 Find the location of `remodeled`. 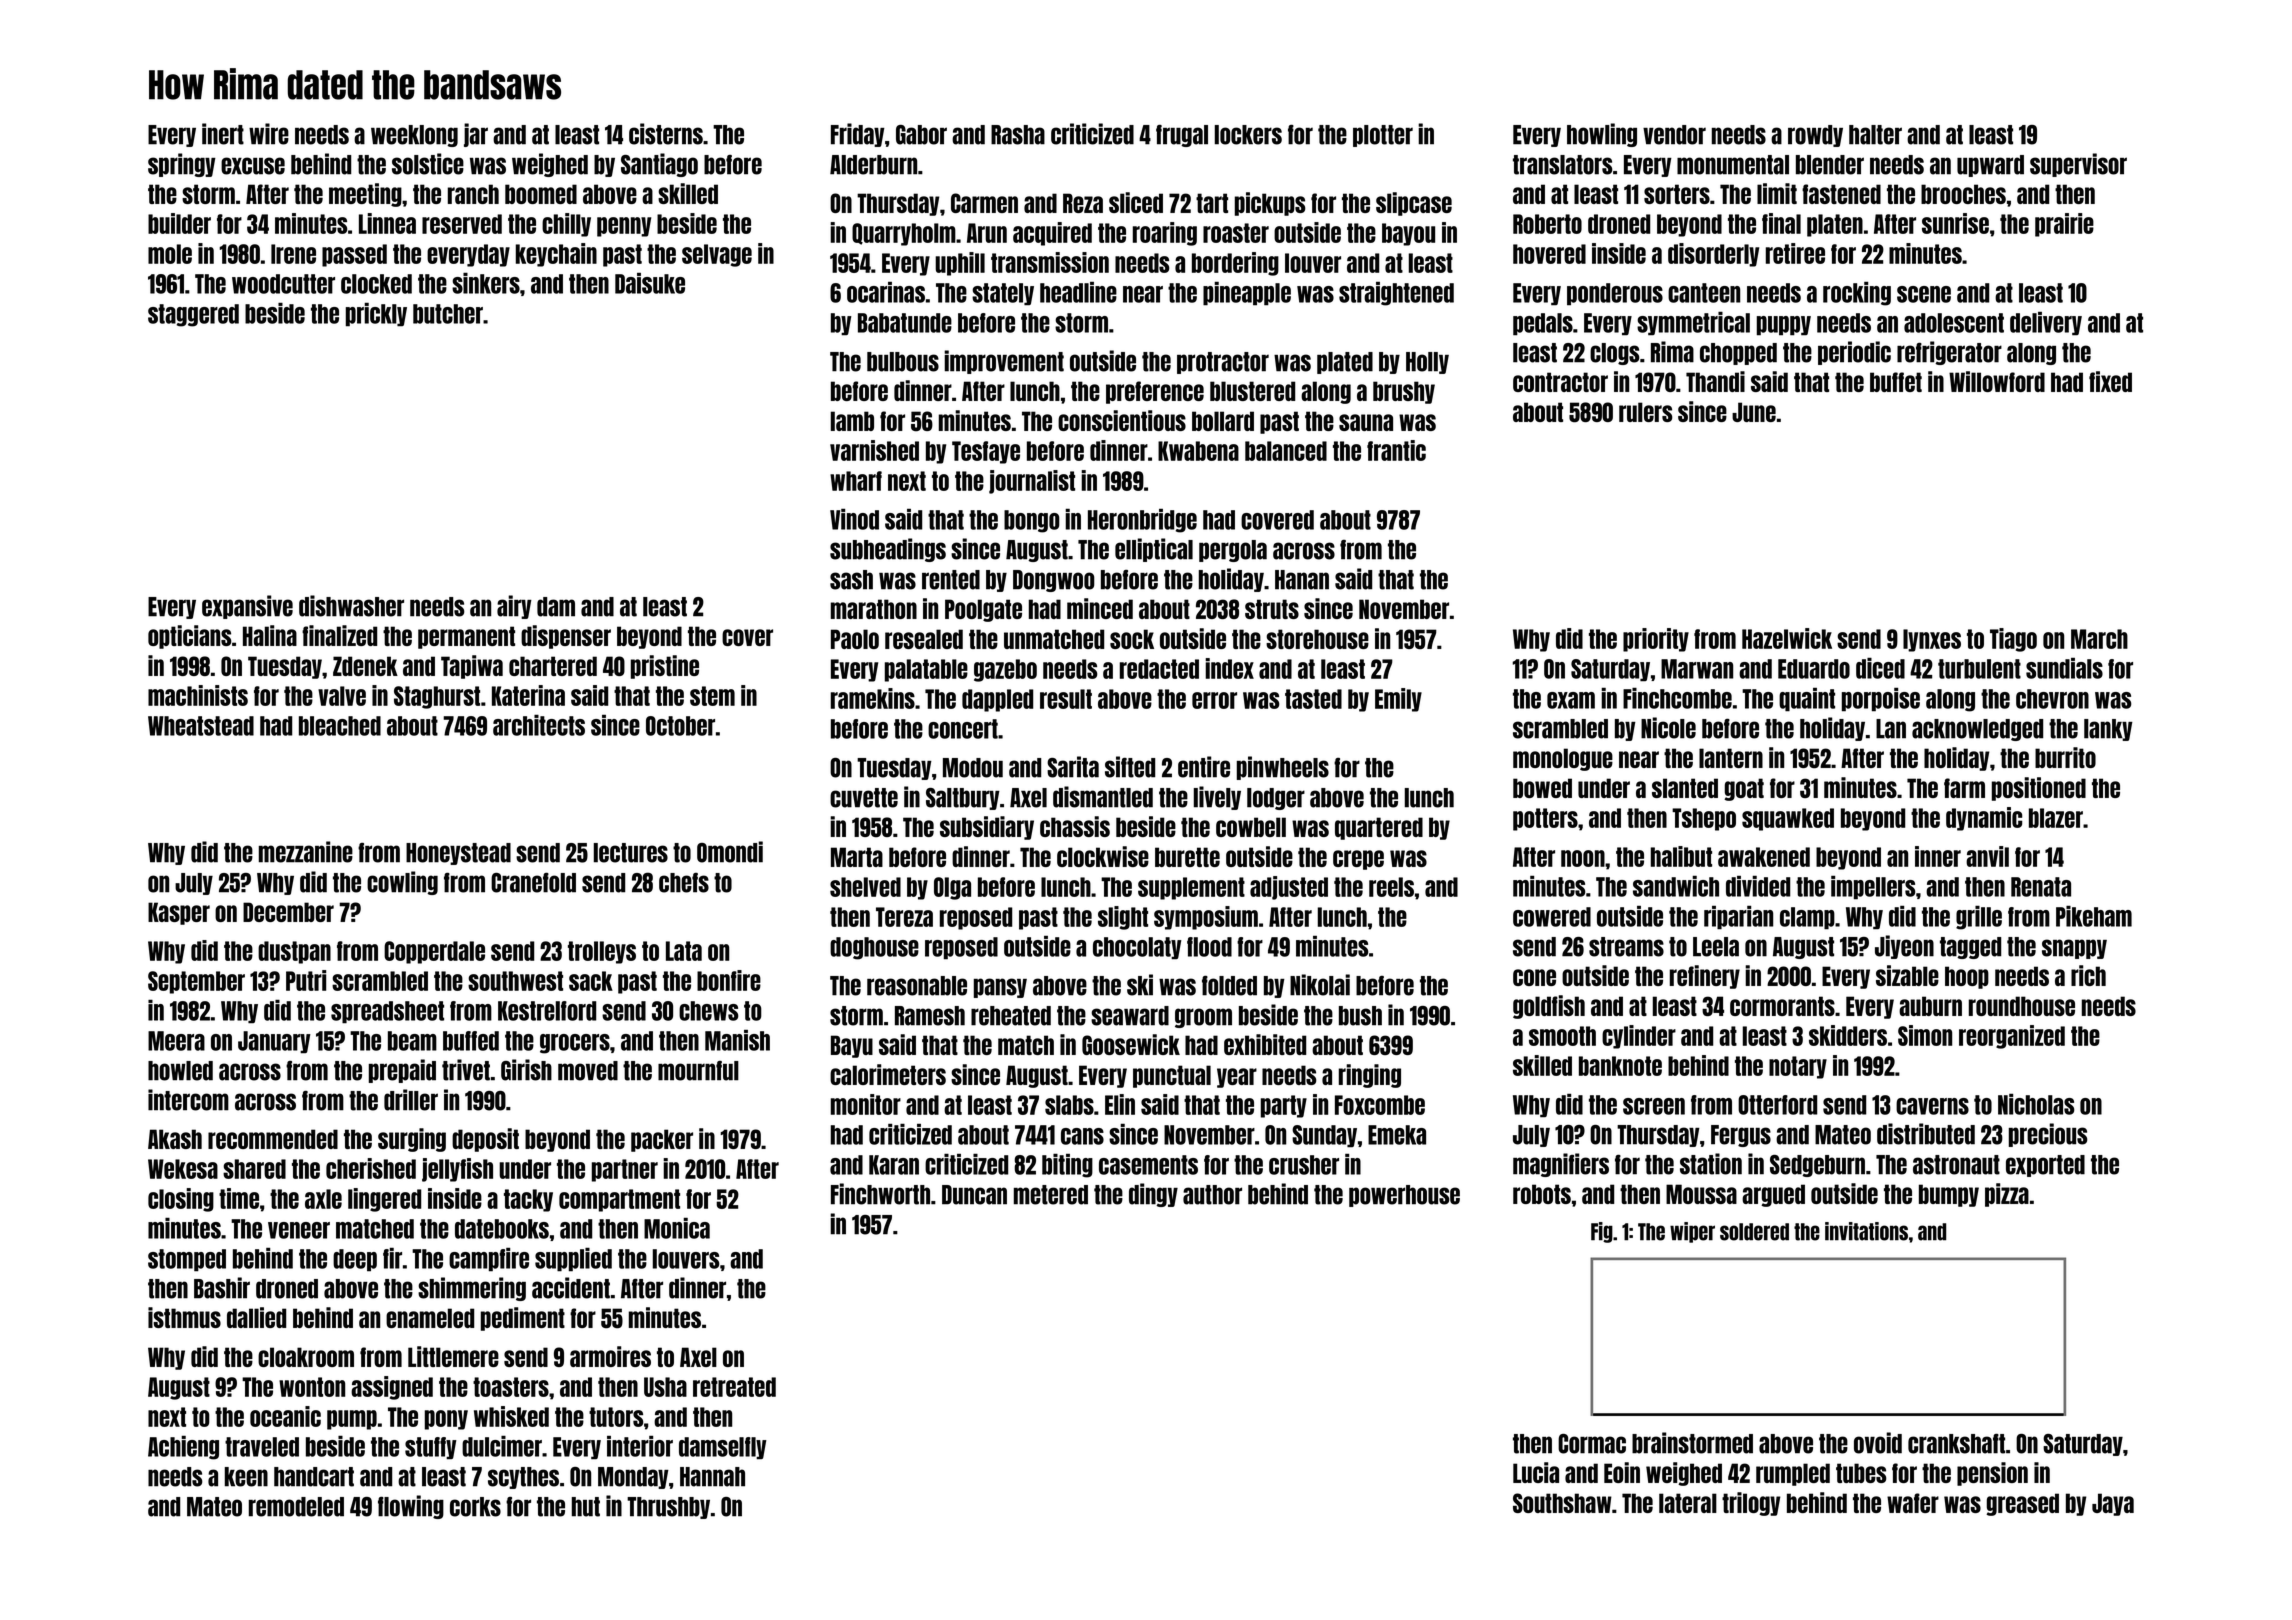

remodeled is located at coordinates (296, 1507).
